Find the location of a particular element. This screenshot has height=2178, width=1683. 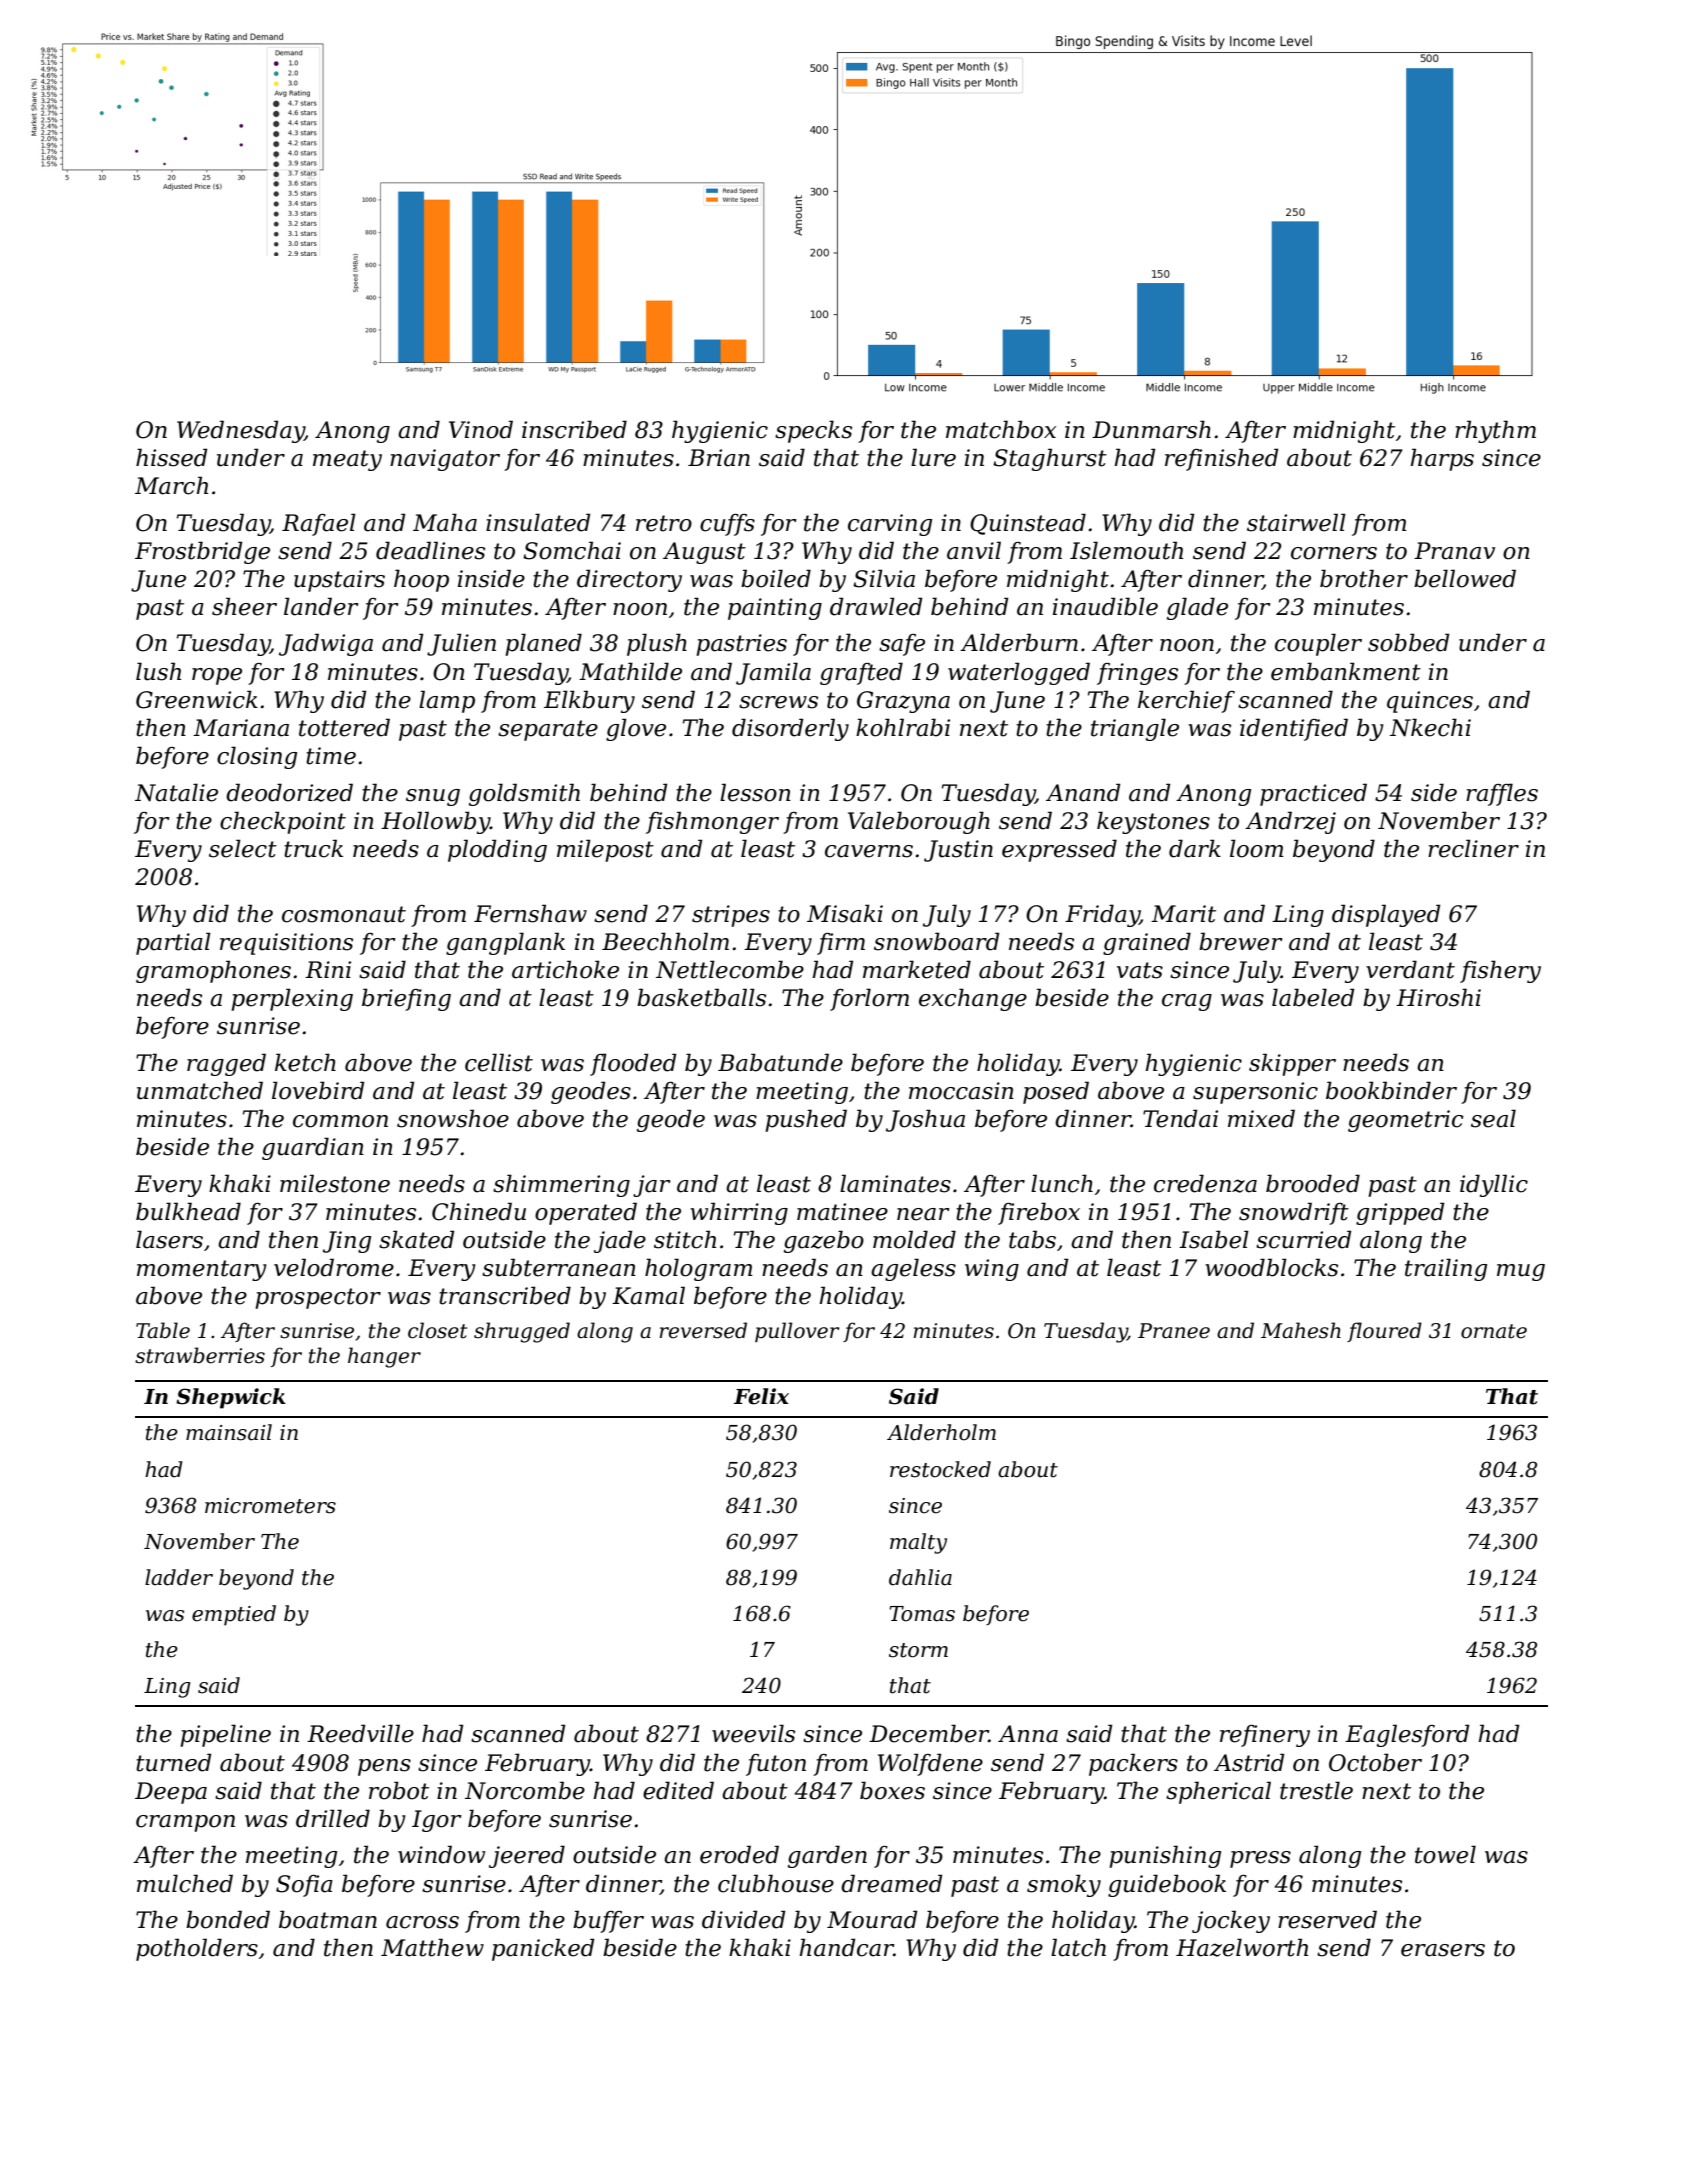

floured is located at coordinates (1384, 1332).
